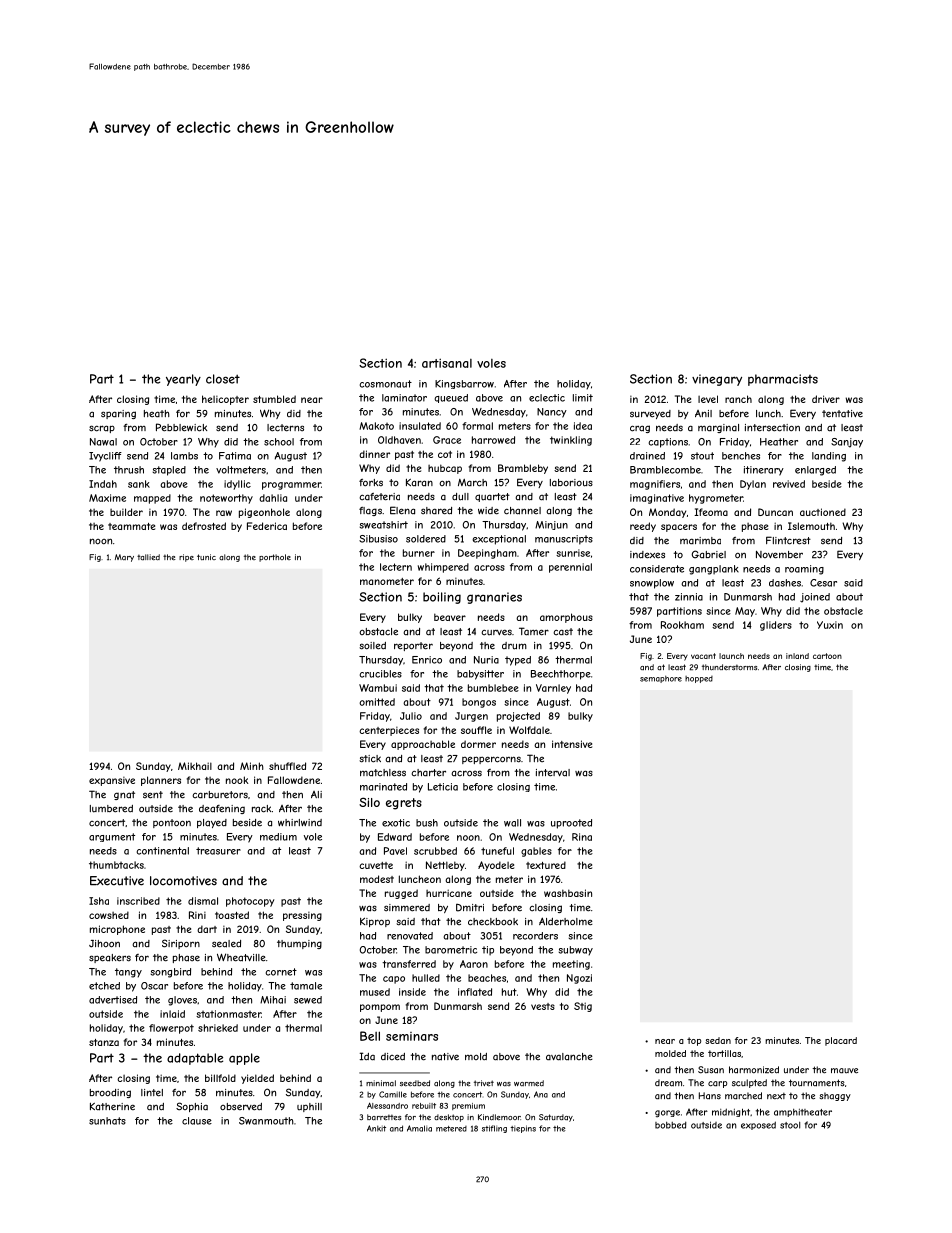 This page has height=1233, width=952. What do you see at coordinates (568, 893) in the page?
I see `washbasin` at bounding box center [568, 893].
